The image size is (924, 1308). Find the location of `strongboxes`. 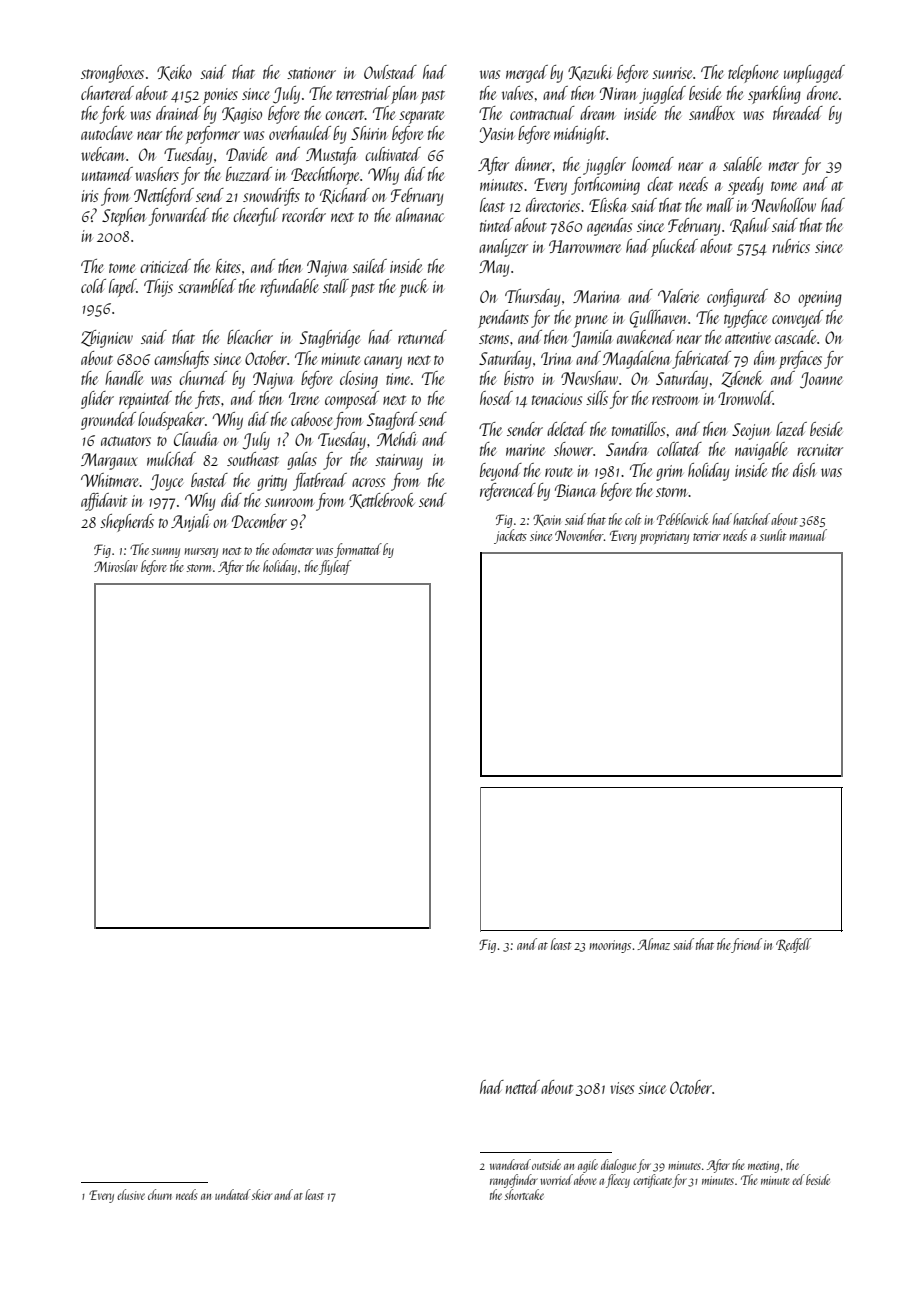

strongboxes is located at coordinates (112, 74).
